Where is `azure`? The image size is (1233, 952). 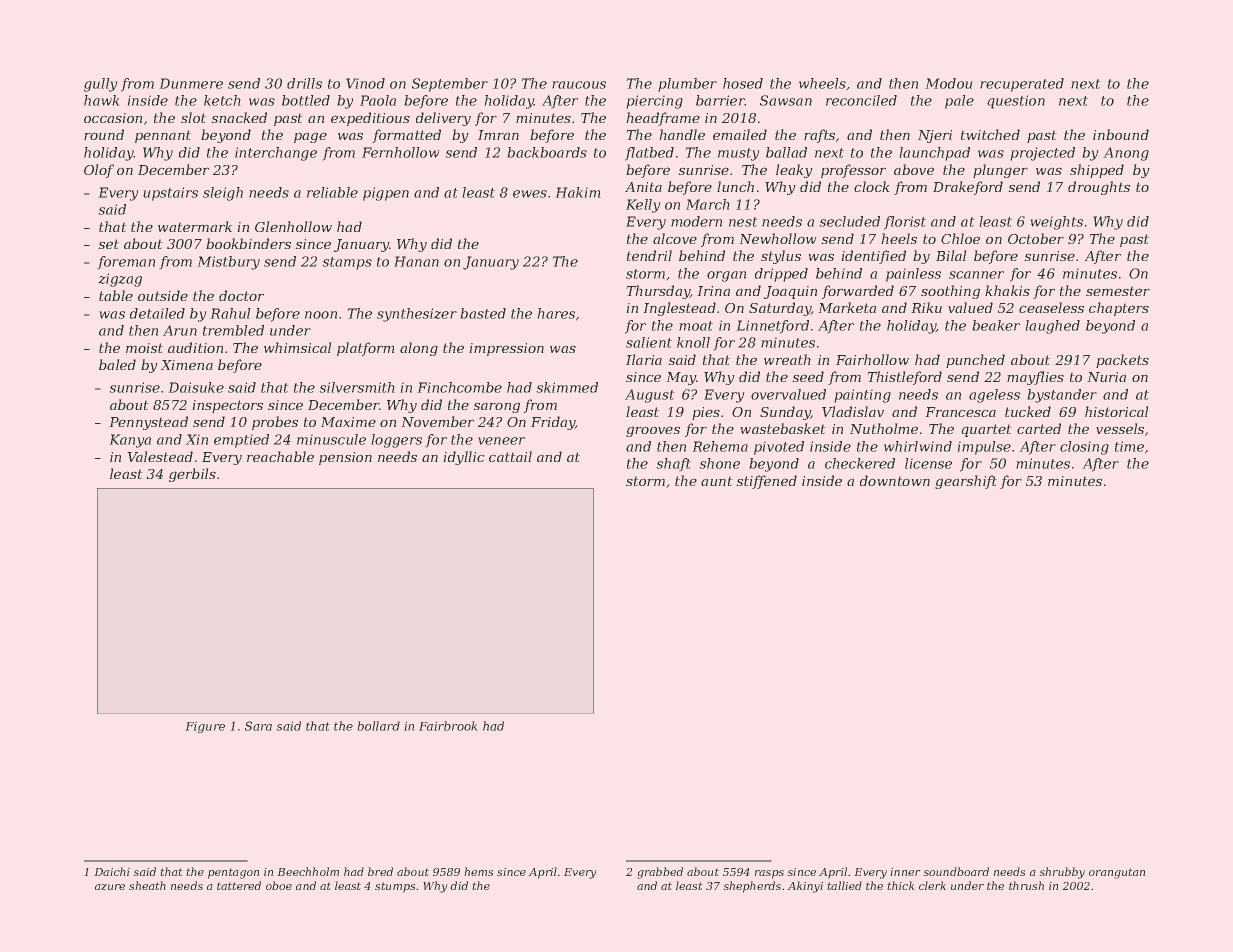 azure is located at coordinates (110, 887).
